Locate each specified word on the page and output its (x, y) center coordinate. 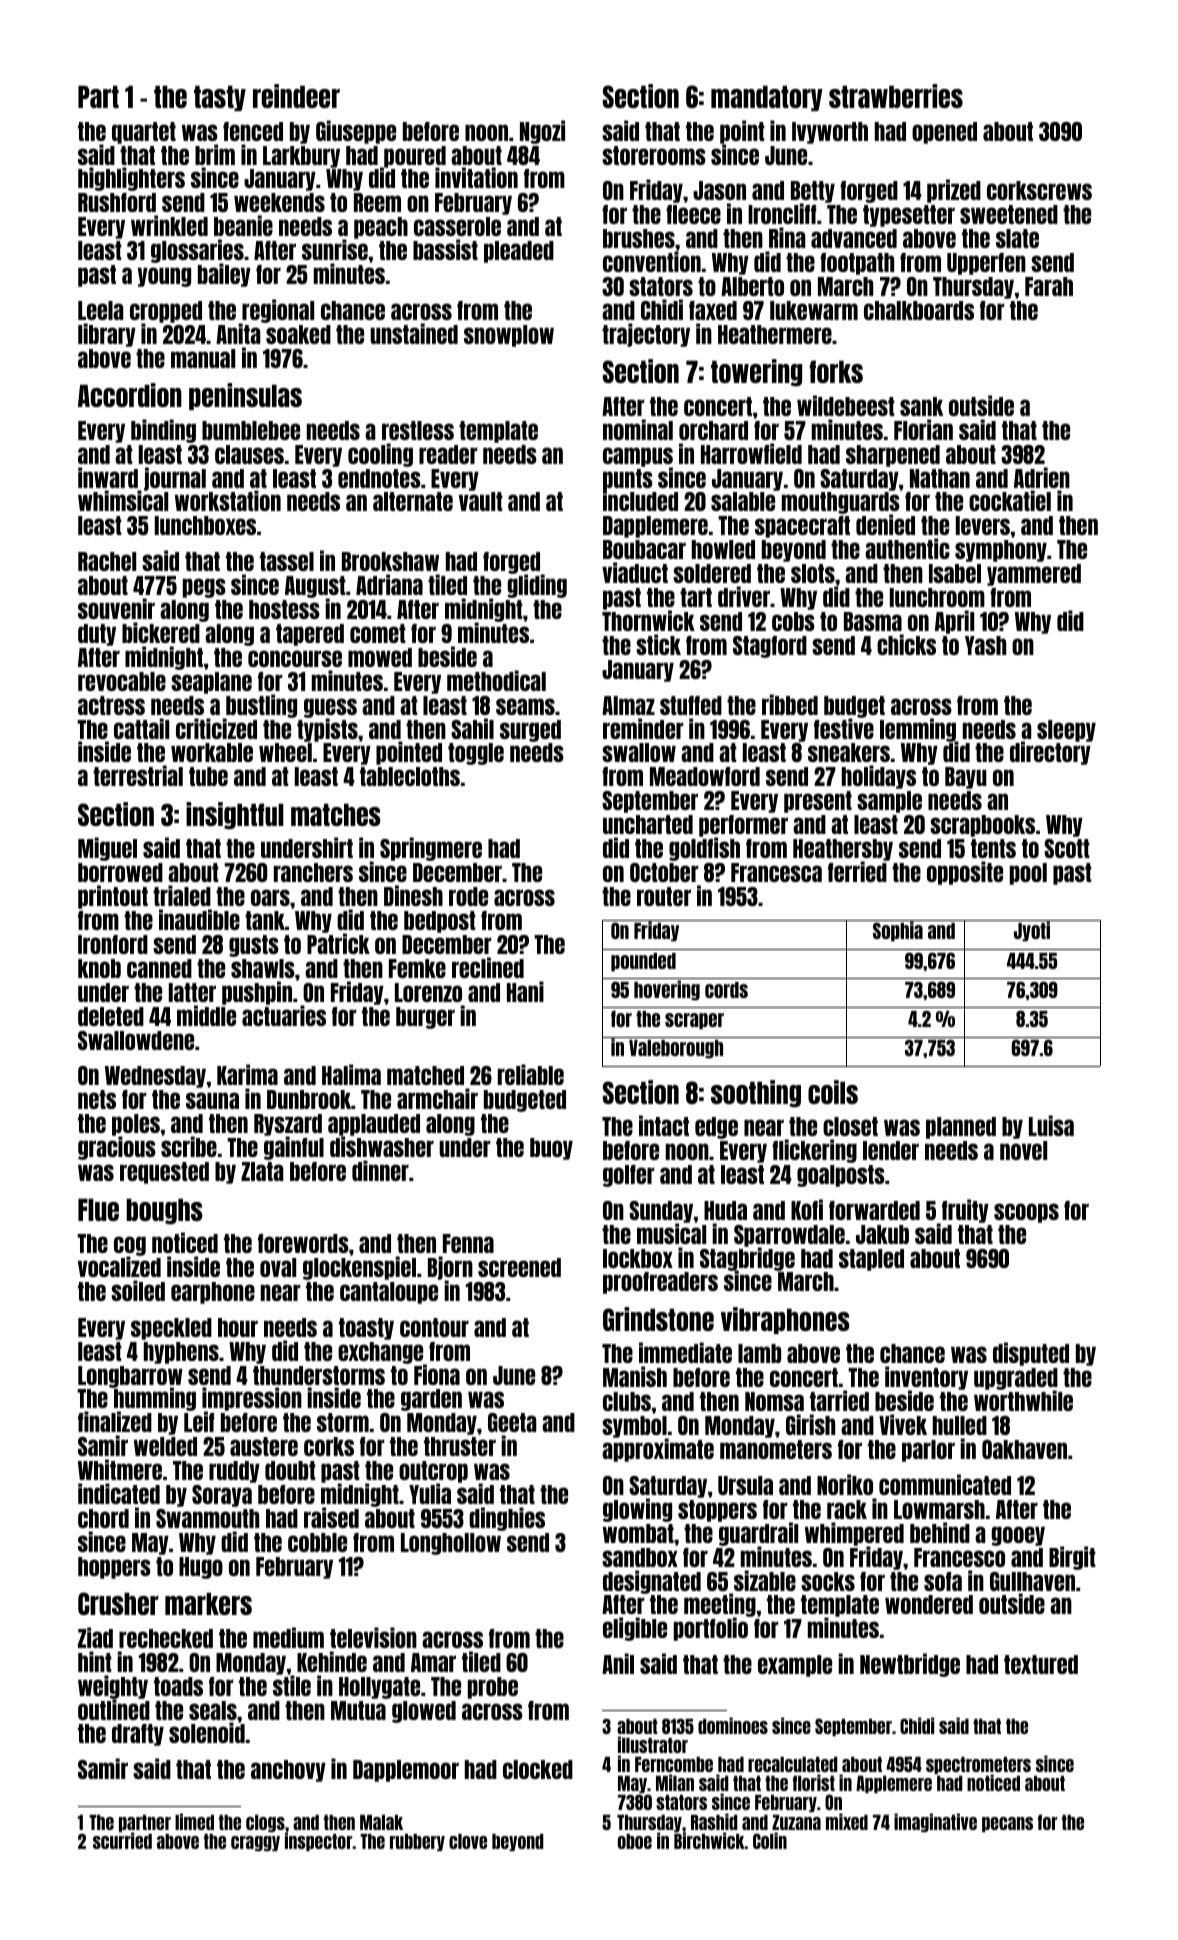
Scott (1067, 848)
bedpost (440, 922)
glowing (637, 1510)
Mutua (358, 1710)
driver (744, 596)
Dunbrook (309, 1099)
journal (175, 479)
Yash (985, 645)
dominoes (733, 1725)
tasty (220, 98)
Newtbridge (910, 1665)
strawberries (896, 96)
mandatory (767, 98)
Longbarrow (130, 1377)
